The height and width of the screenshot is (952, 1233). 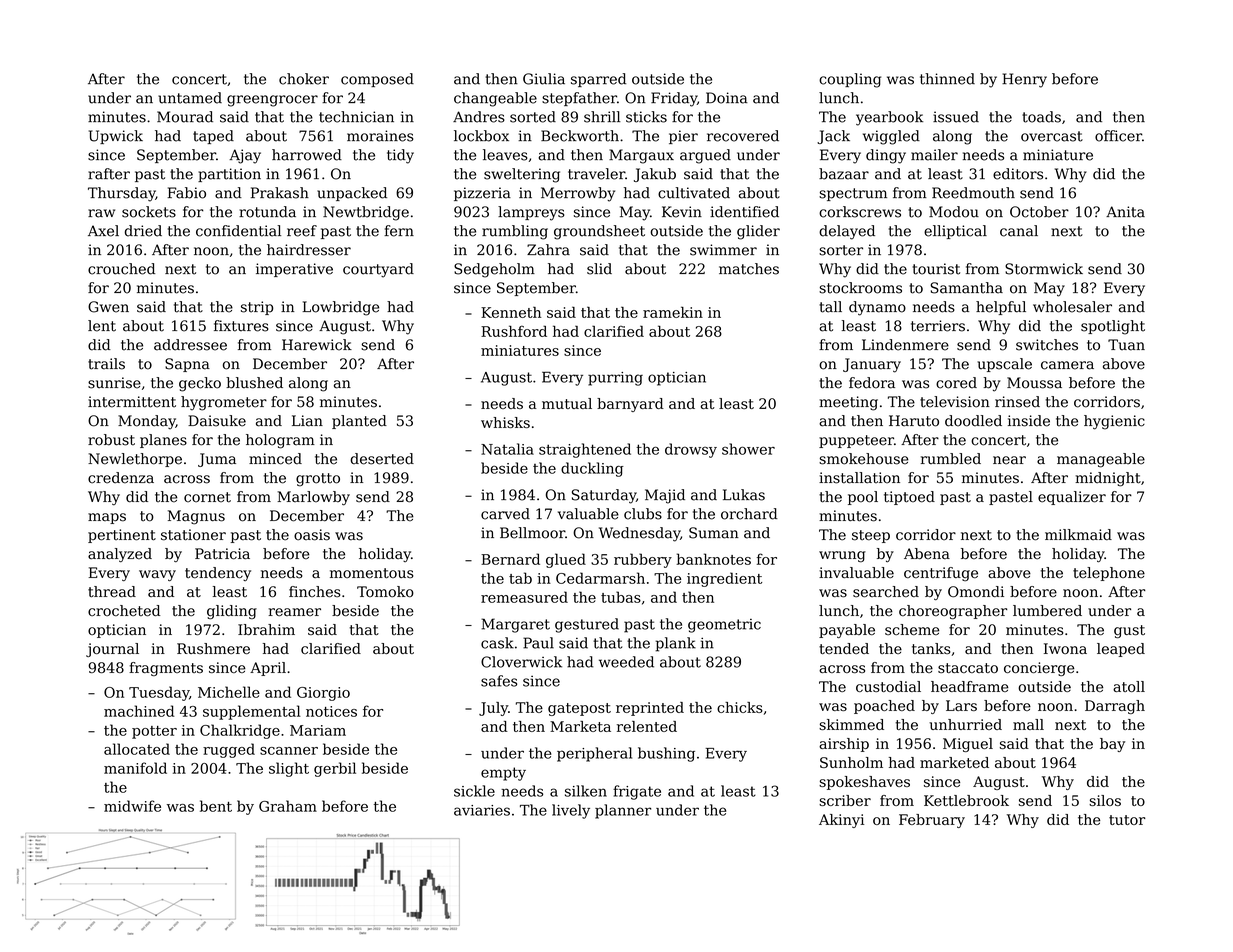 What do you see at coordinates (304, 79) in the screenshot?
I see `choker` at bounding box center [304, 79].
